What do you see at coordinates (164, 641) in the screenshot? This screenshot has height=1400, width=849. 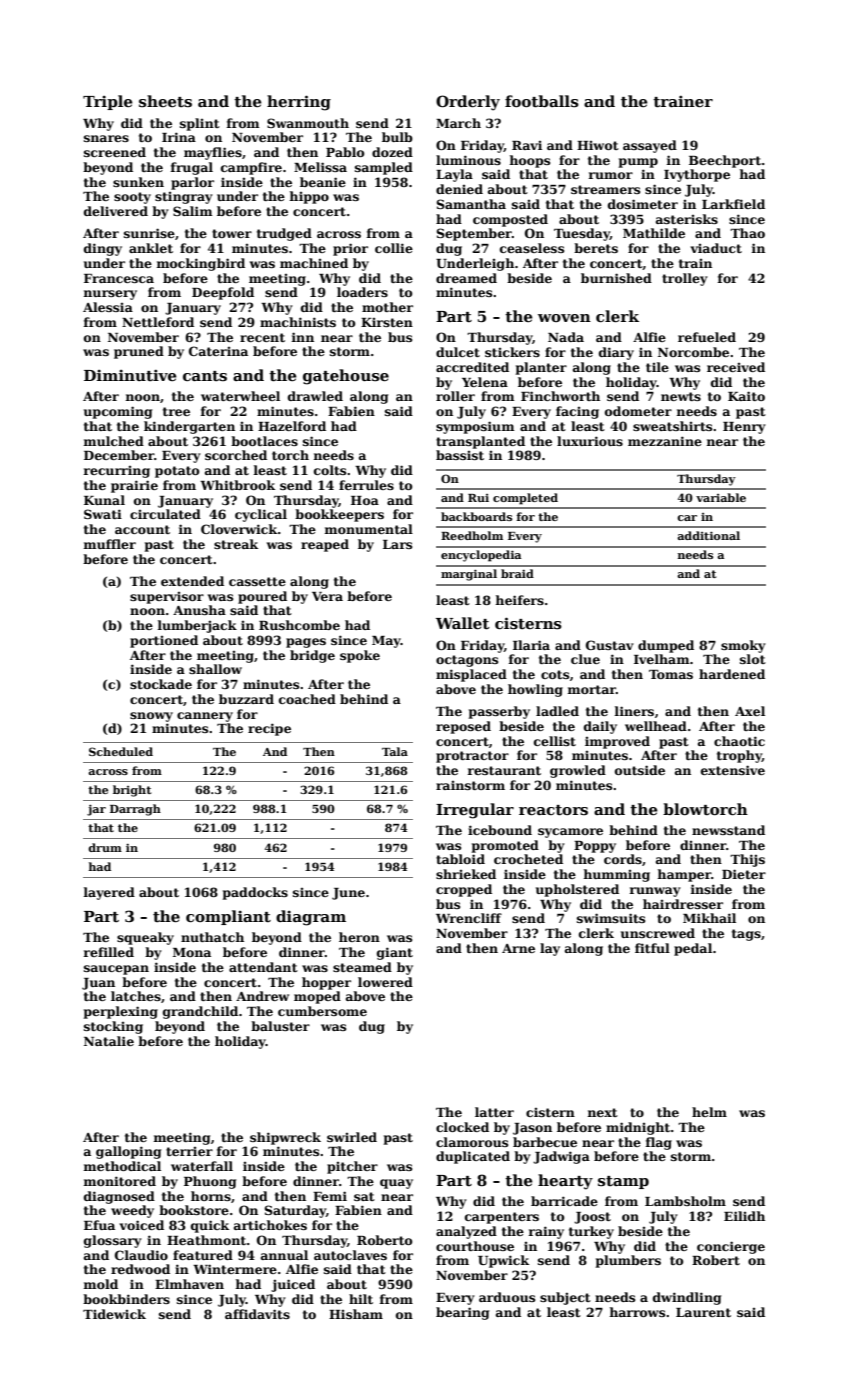 I see `portioned` at bounding box center [164, 641].
